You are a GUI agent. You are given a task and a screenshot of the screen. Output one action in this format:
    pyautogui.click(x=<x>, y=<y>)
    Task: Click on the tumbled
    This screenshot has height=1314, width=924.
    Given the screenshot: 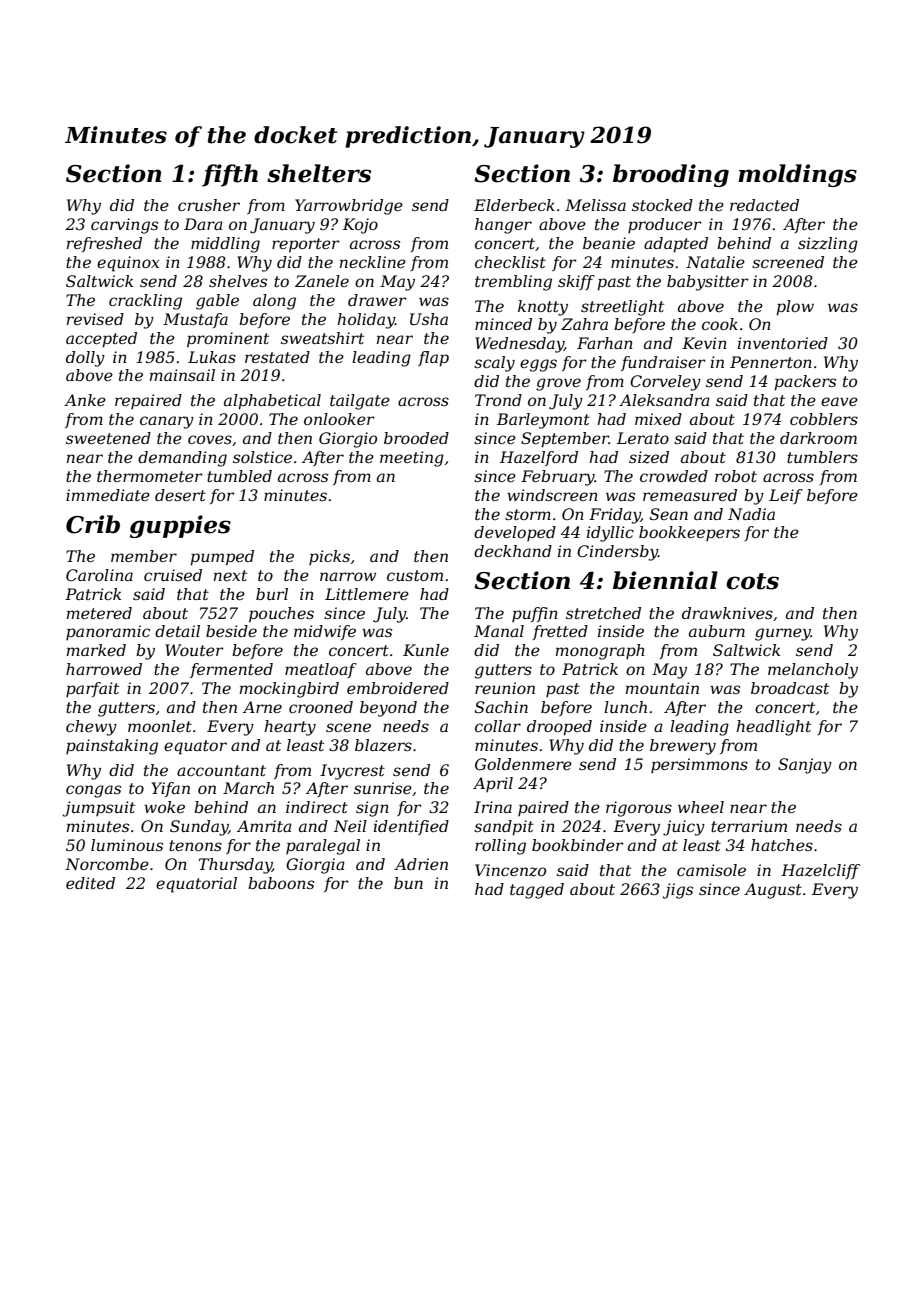 What is the action you would take?
    pyautogui.click(x=239, y=476)
